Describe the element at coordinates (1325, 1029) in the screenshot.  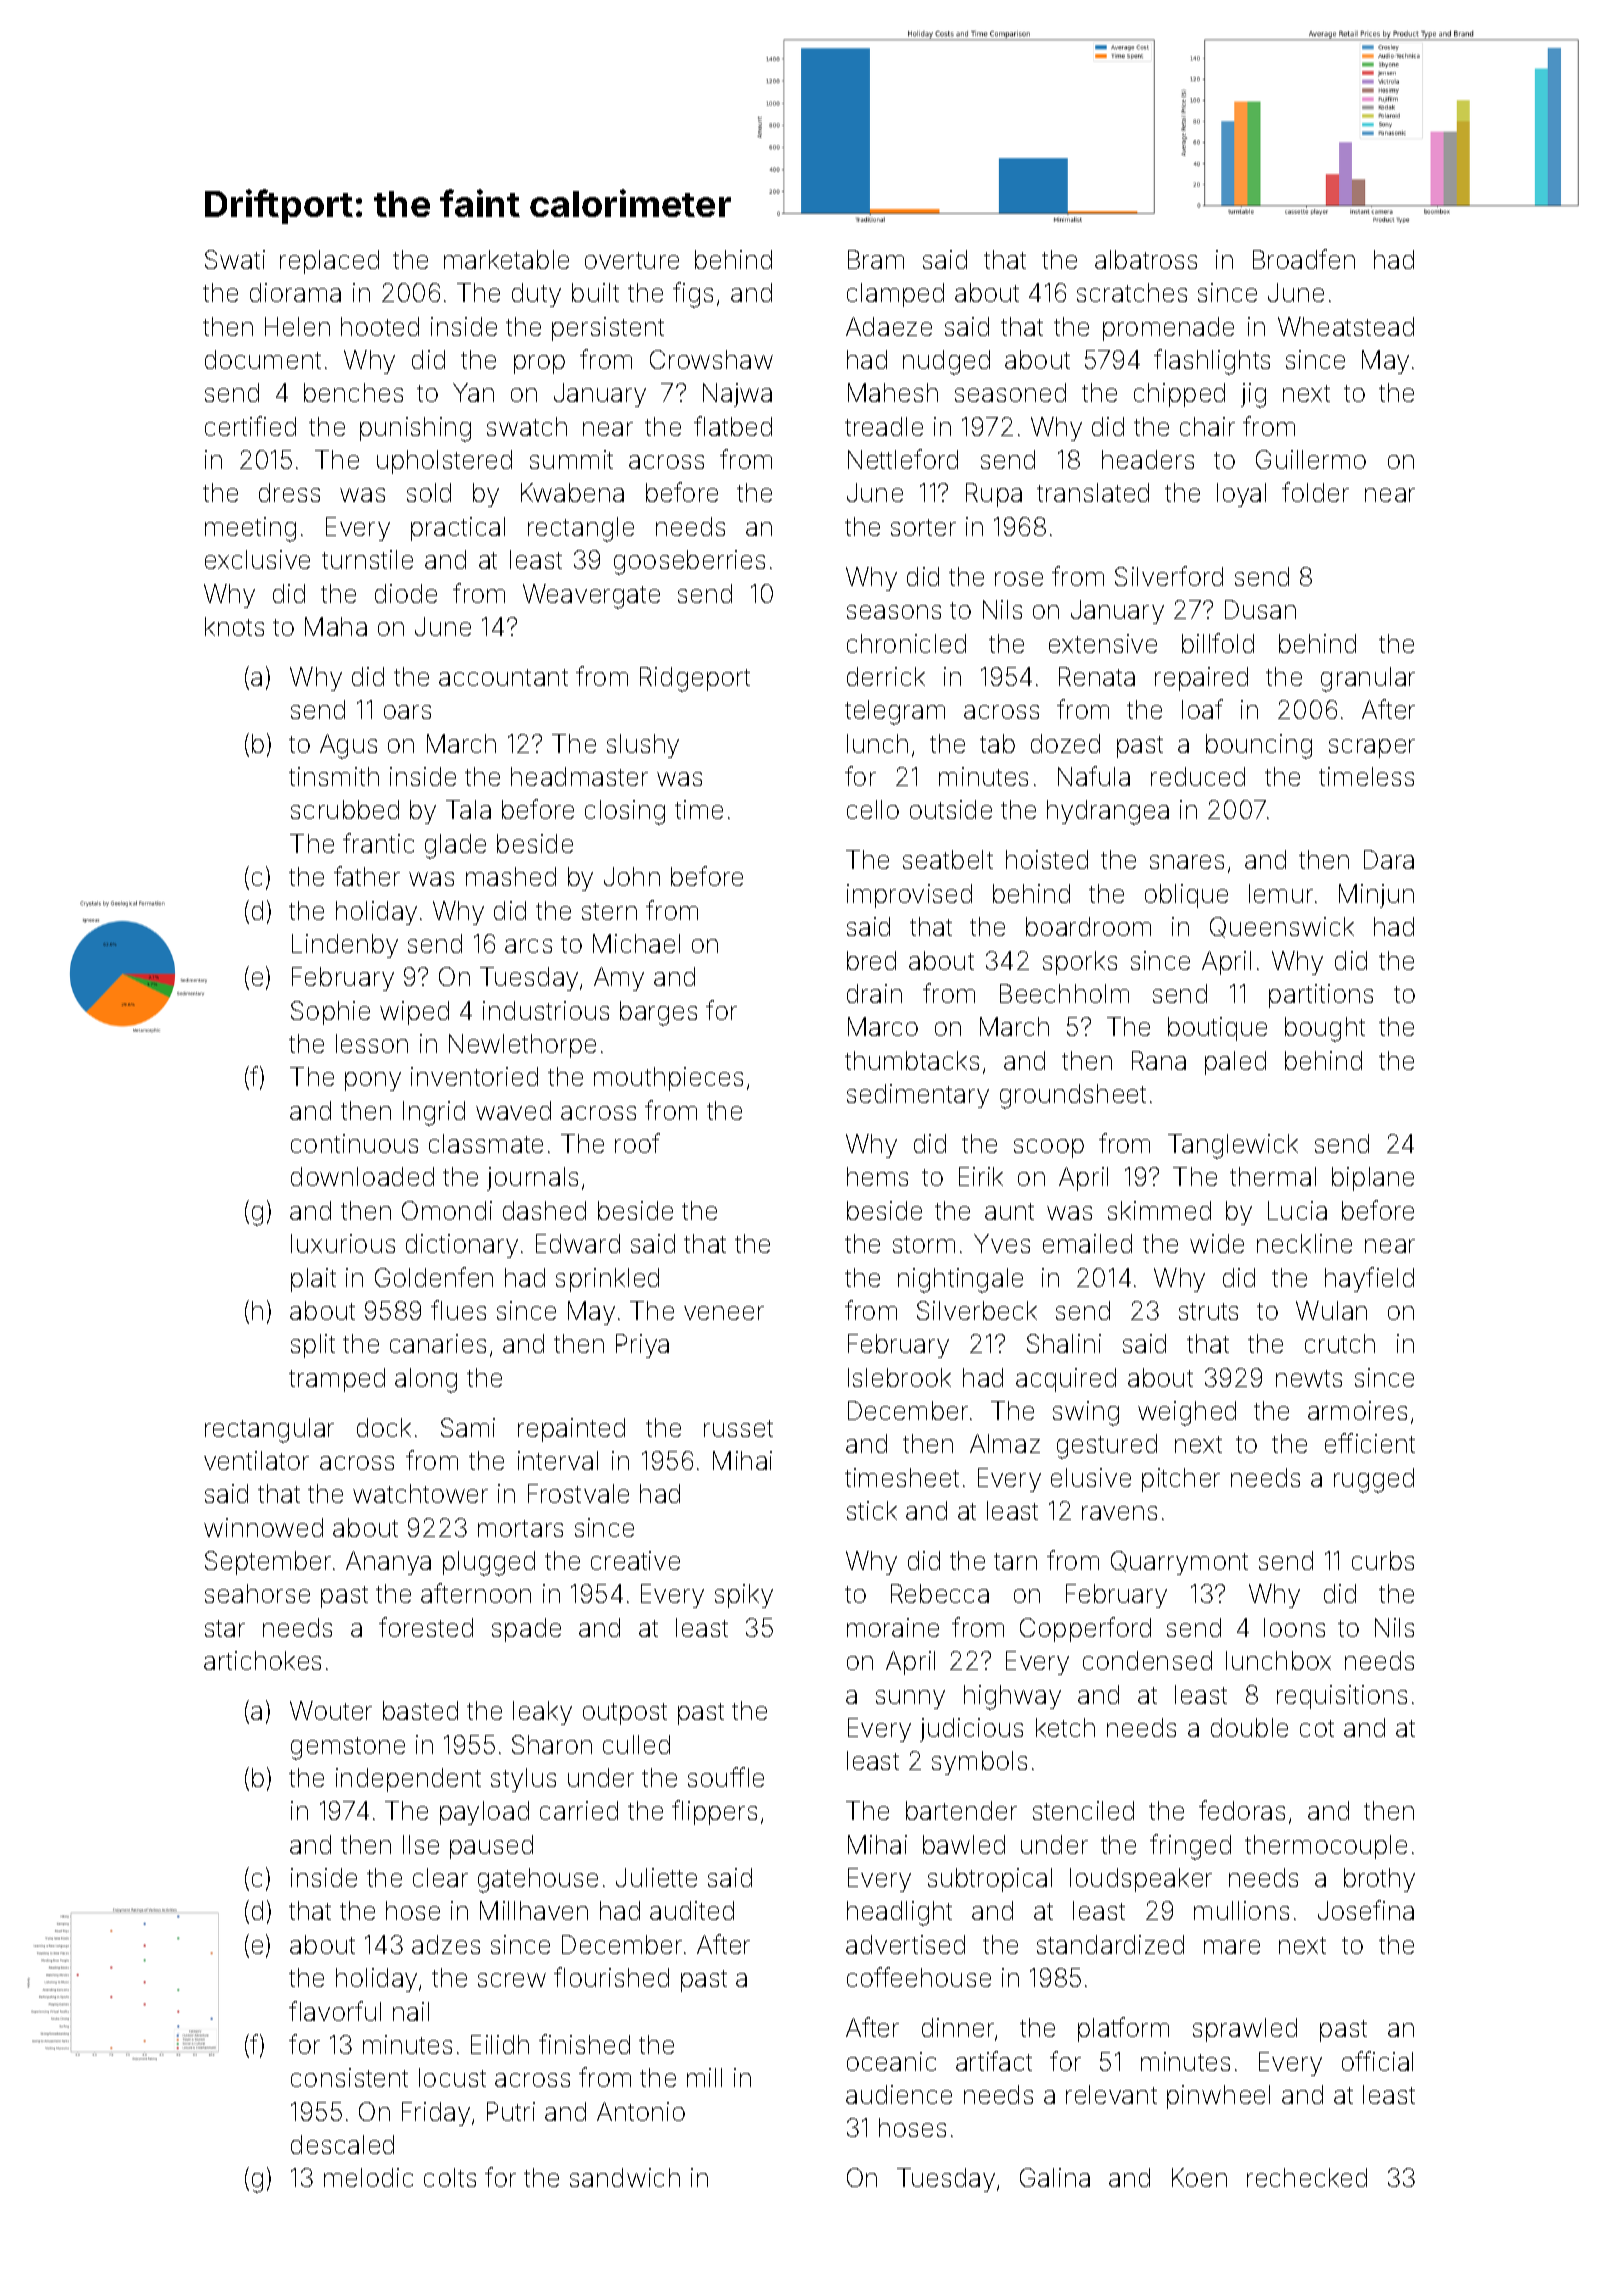
I see `bought` at that location.
